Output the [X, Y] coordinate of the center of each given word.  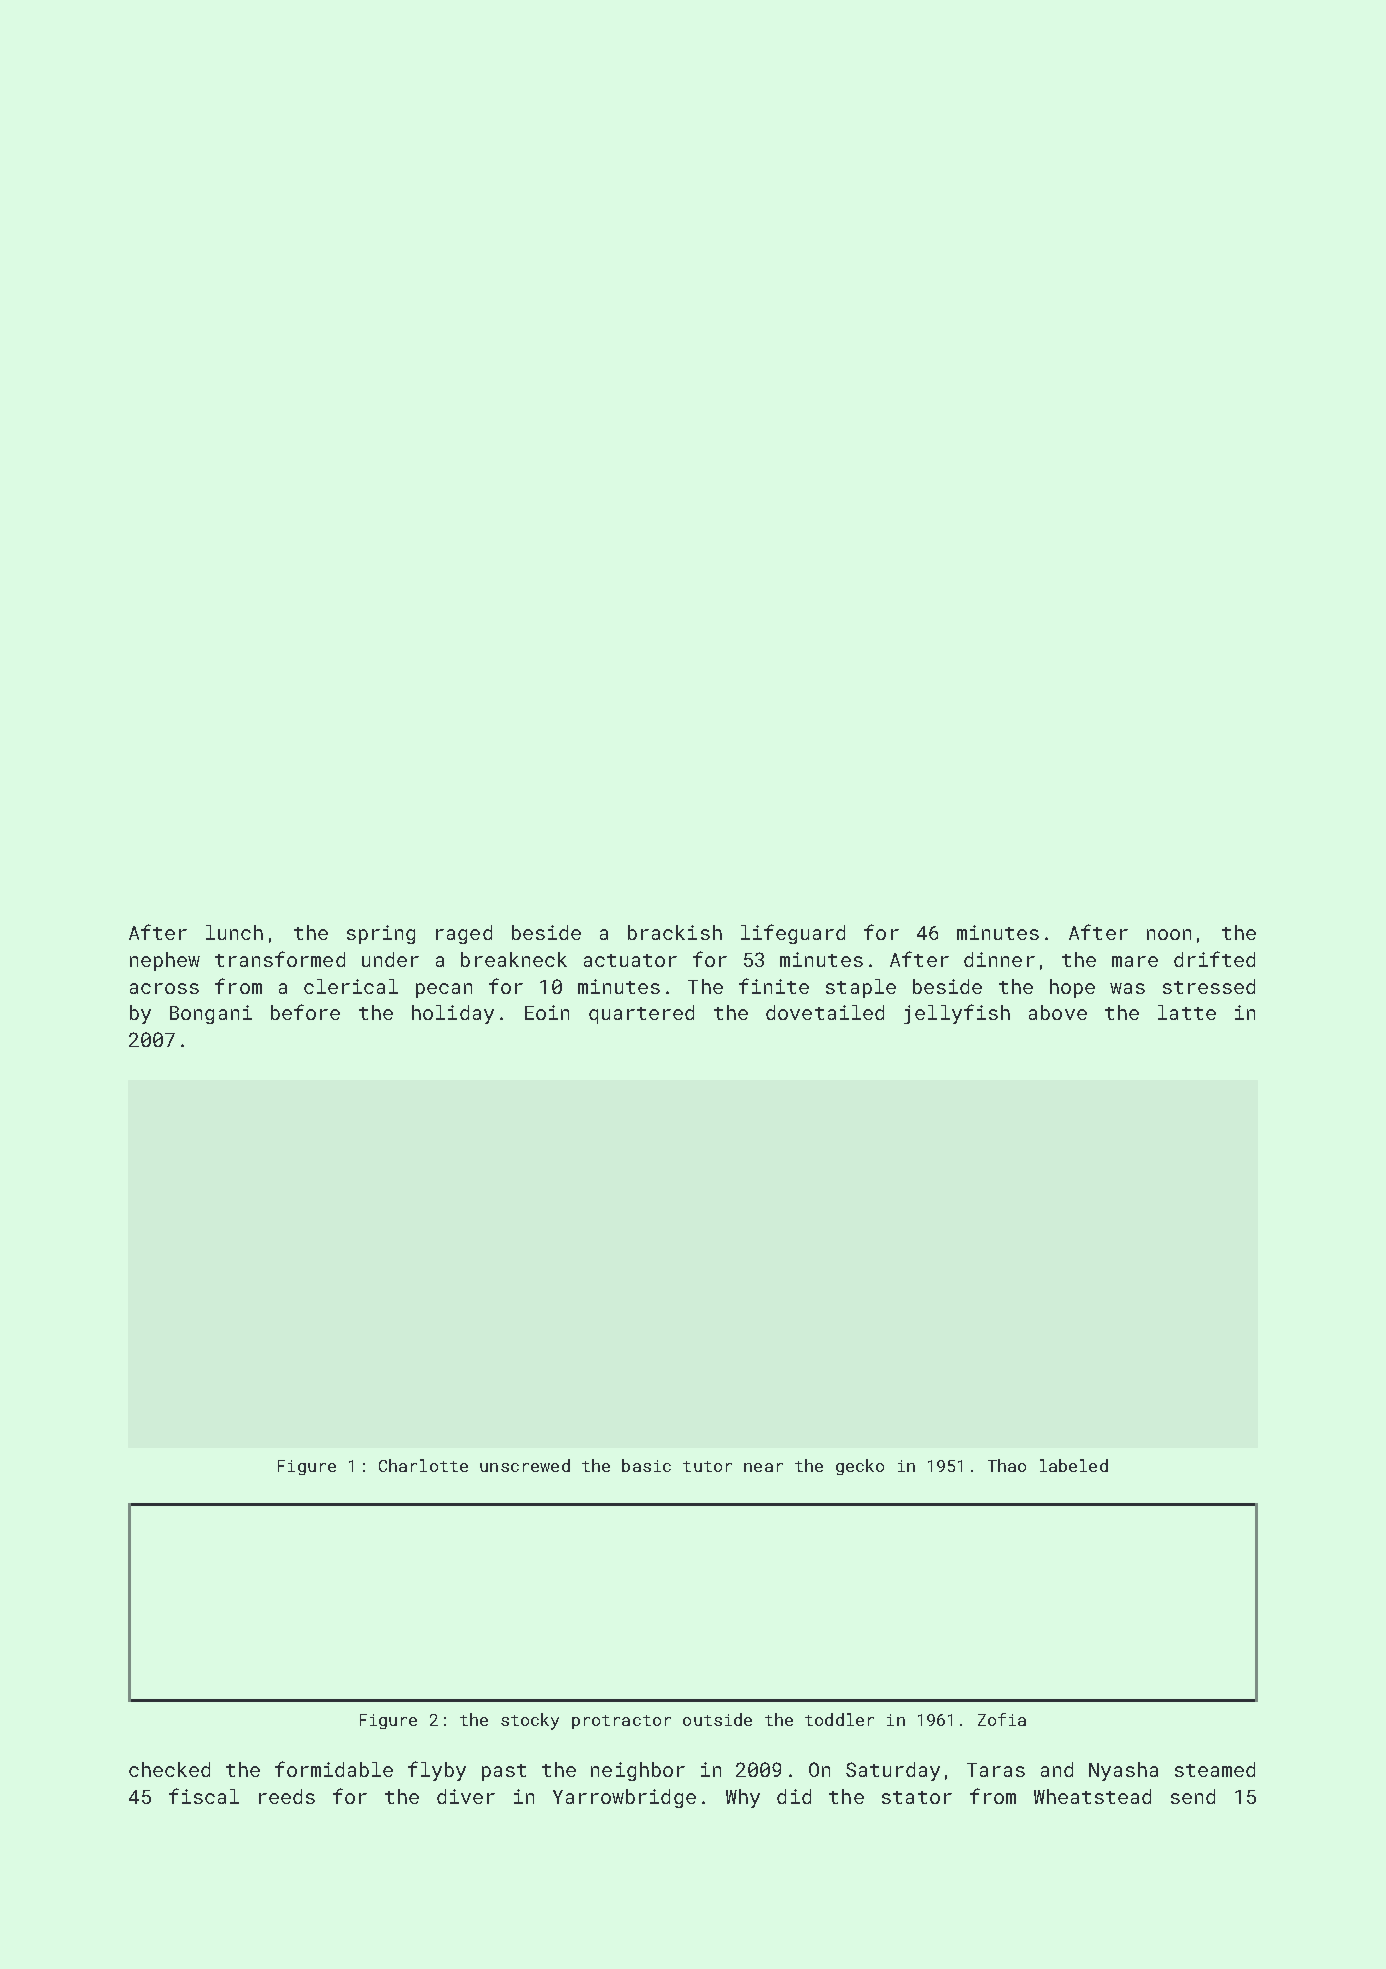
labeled [1074, 1465]
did [794, 1796]
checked [169, 1769]
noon [1169, 934]
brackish [675, 932]
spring [381, 934]
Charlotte [423, 1465]
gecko [860, 1467]
